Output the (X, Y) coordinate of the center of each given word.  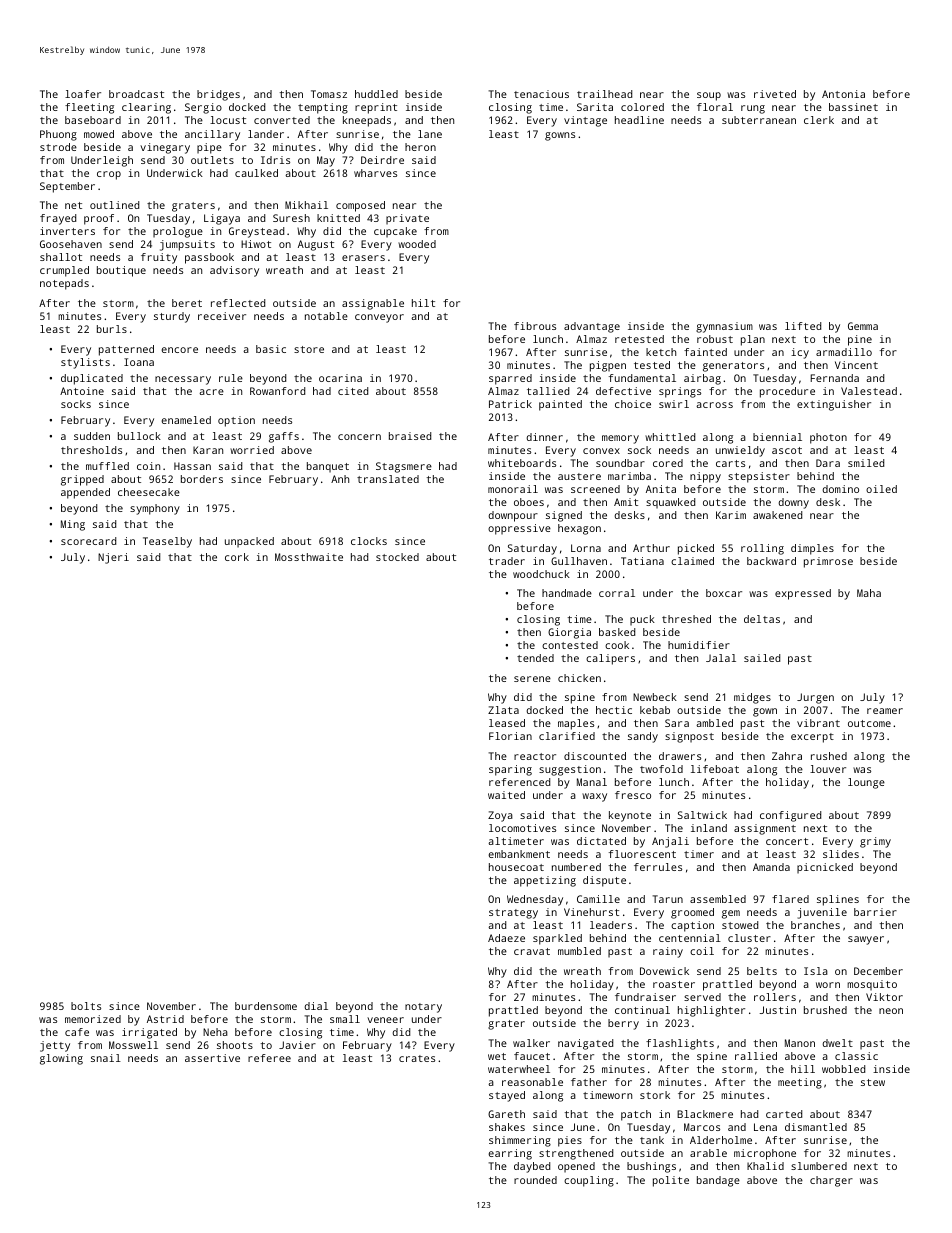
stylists (85, 363)
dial (316, 1006)
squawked (670, 503)
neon (891, 1011)
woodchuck (541, 574)
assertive (212, 1058)
